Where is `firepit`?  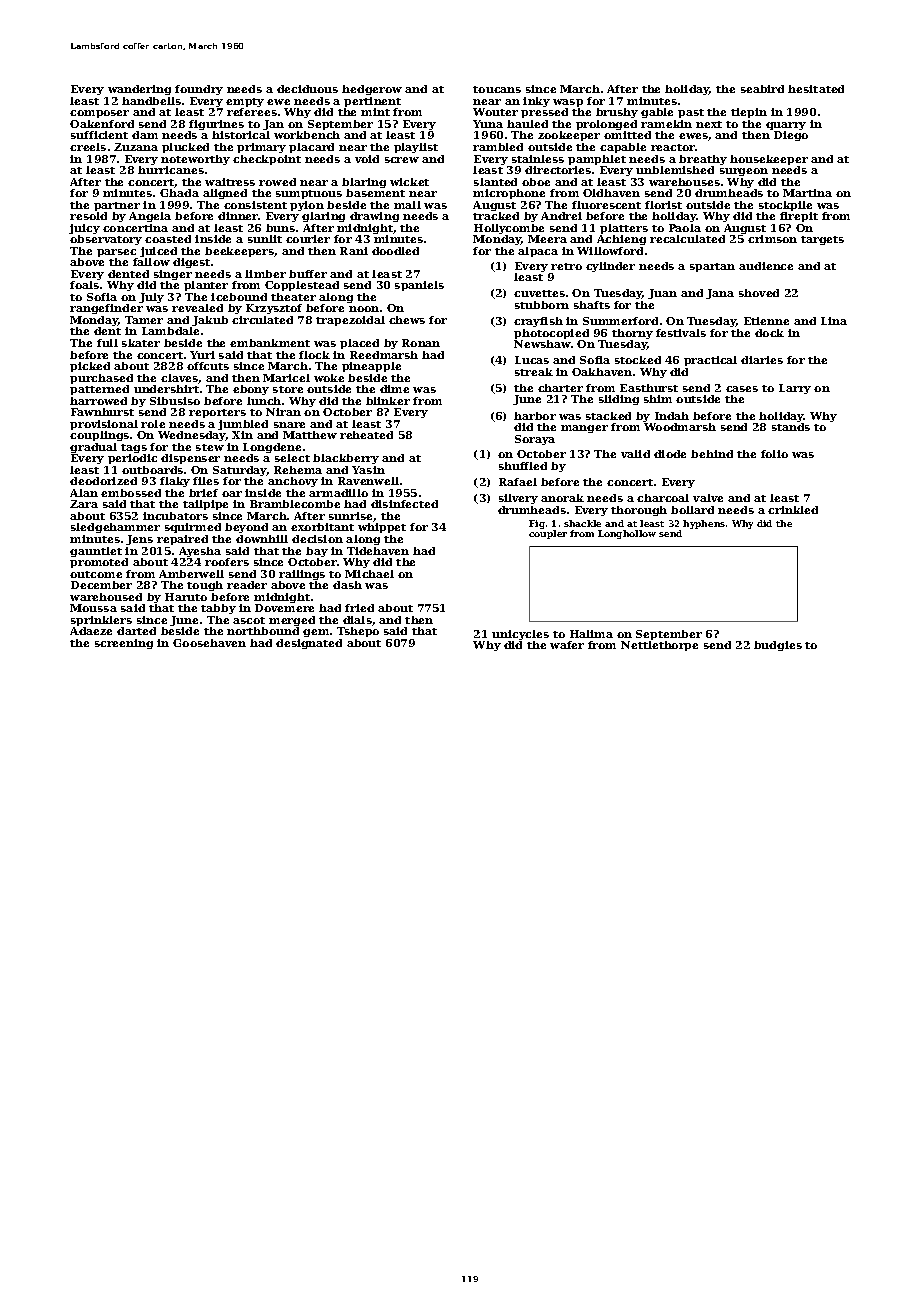
firepit is located at coordinates (799, 217).
